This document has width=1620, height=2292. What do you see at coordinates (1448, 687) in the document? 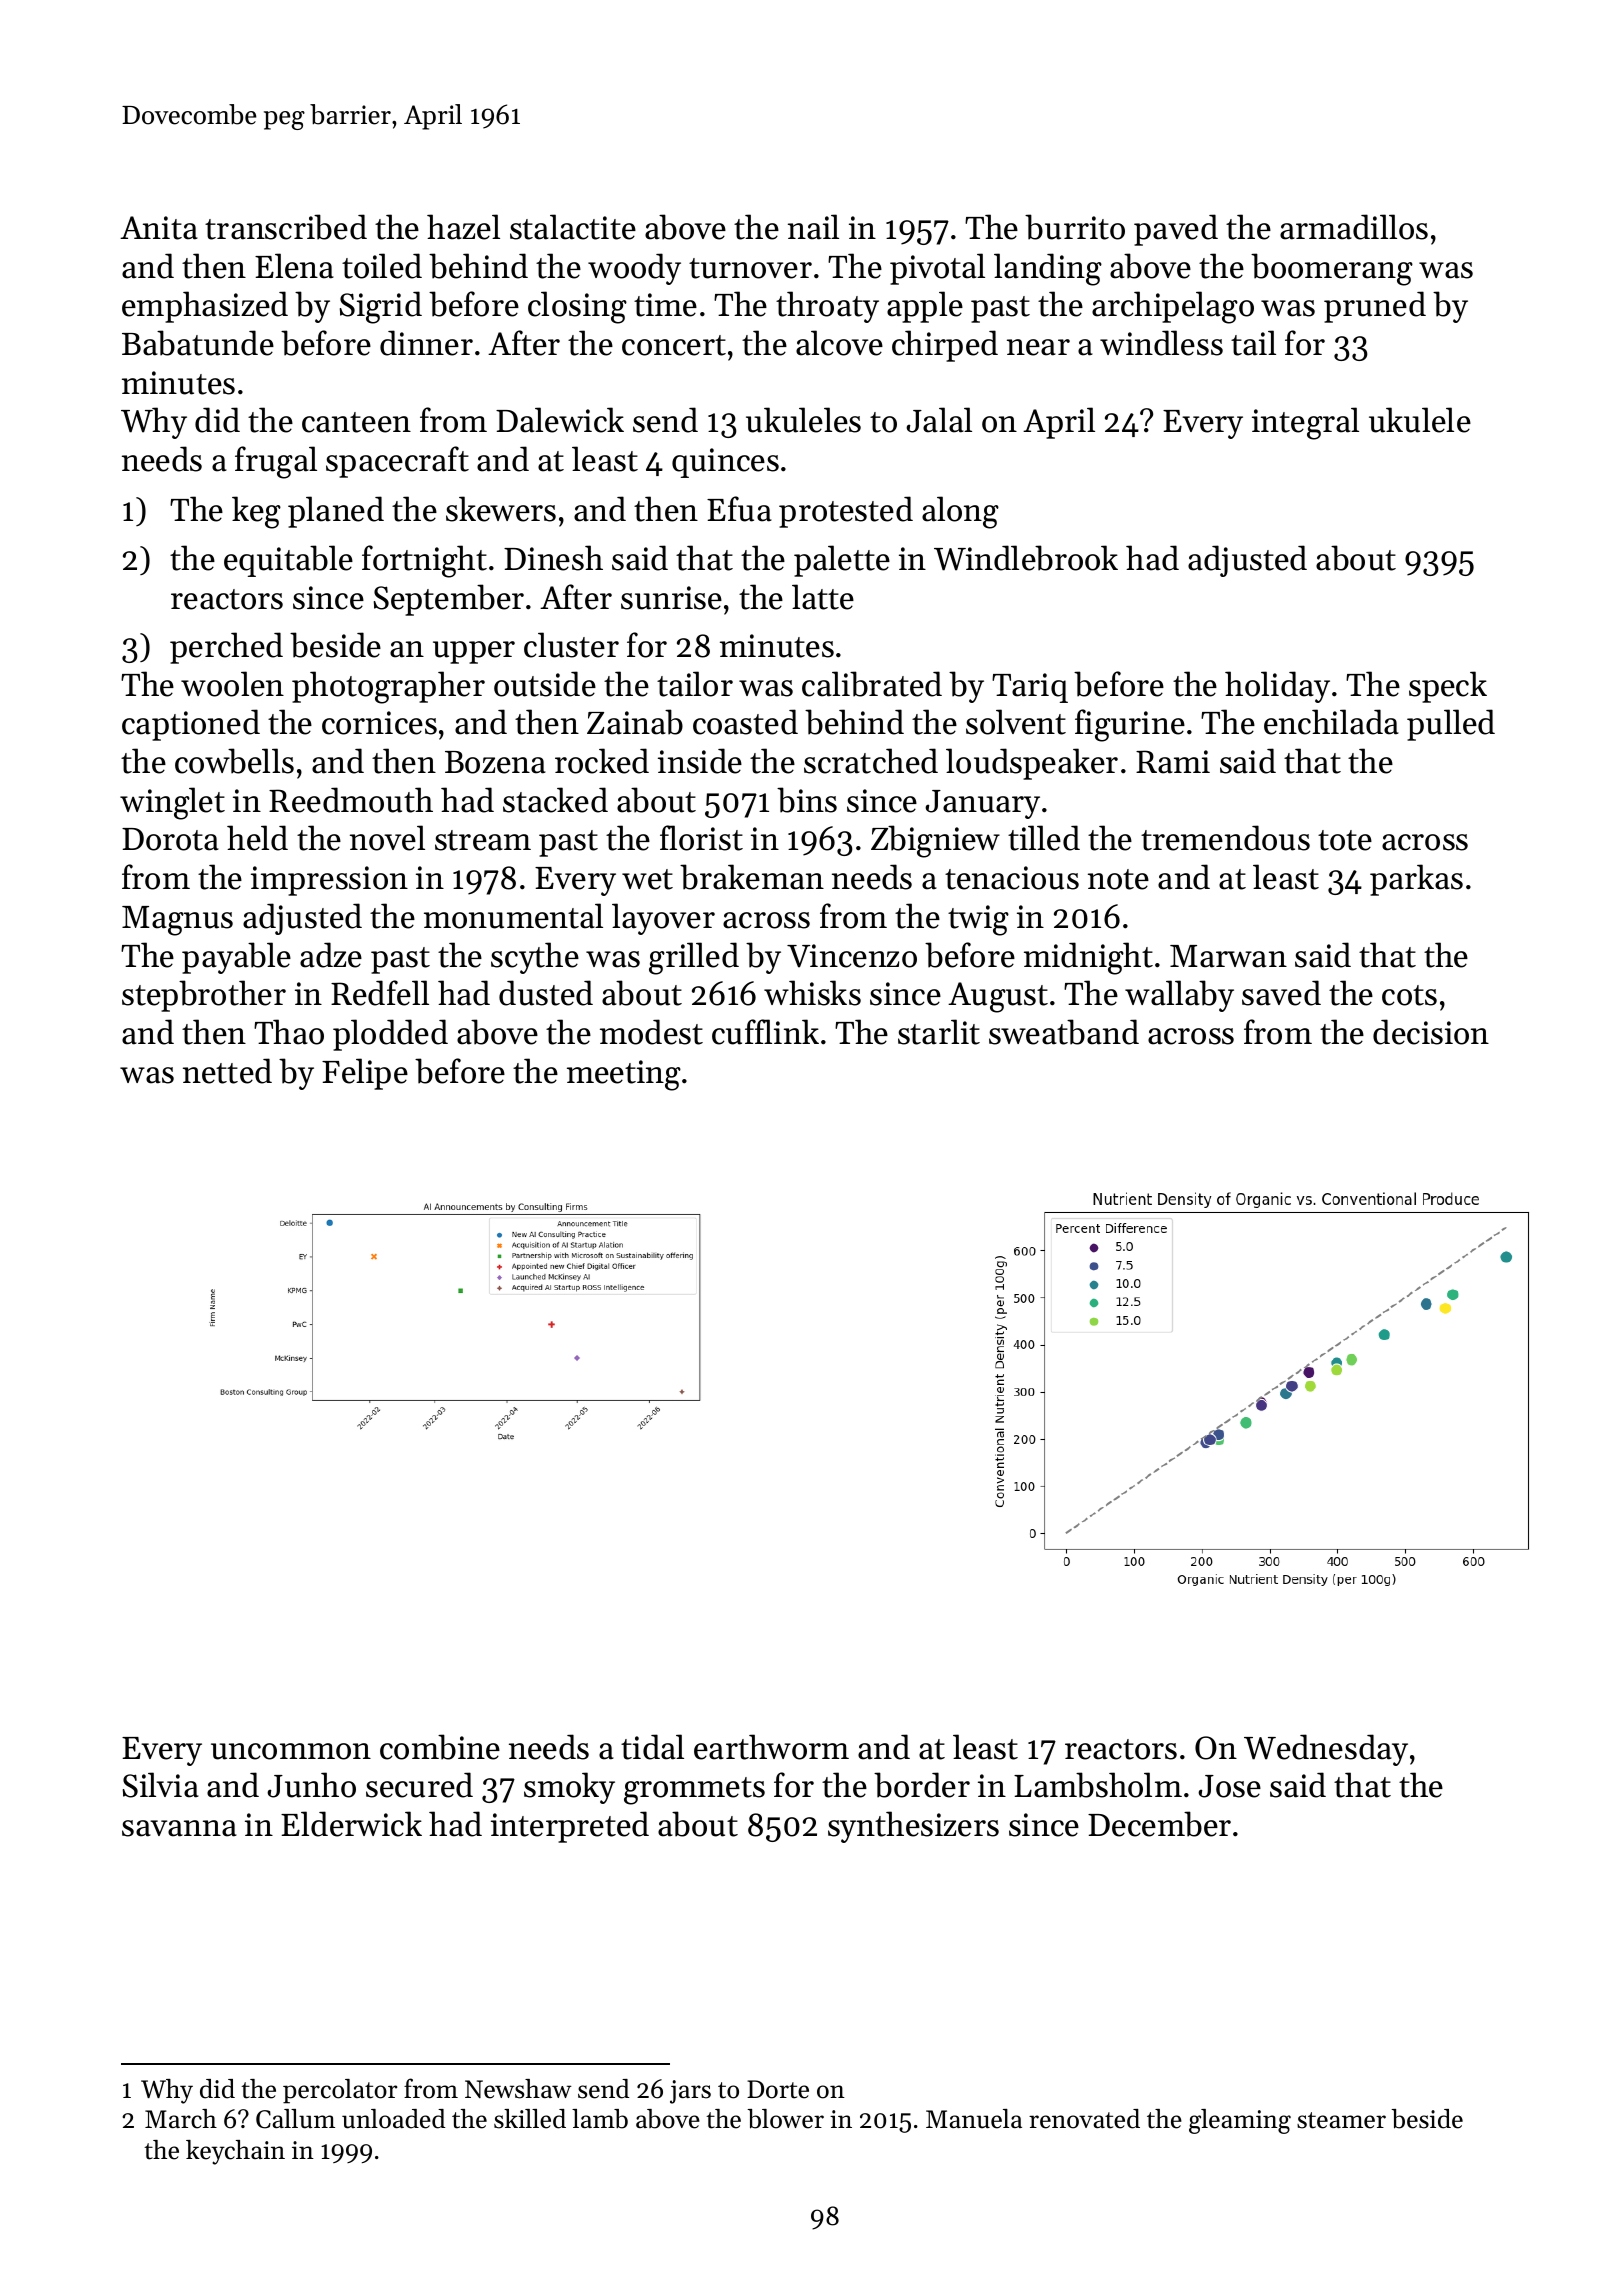
I see `speck` at bounding box center [1448, 687].
